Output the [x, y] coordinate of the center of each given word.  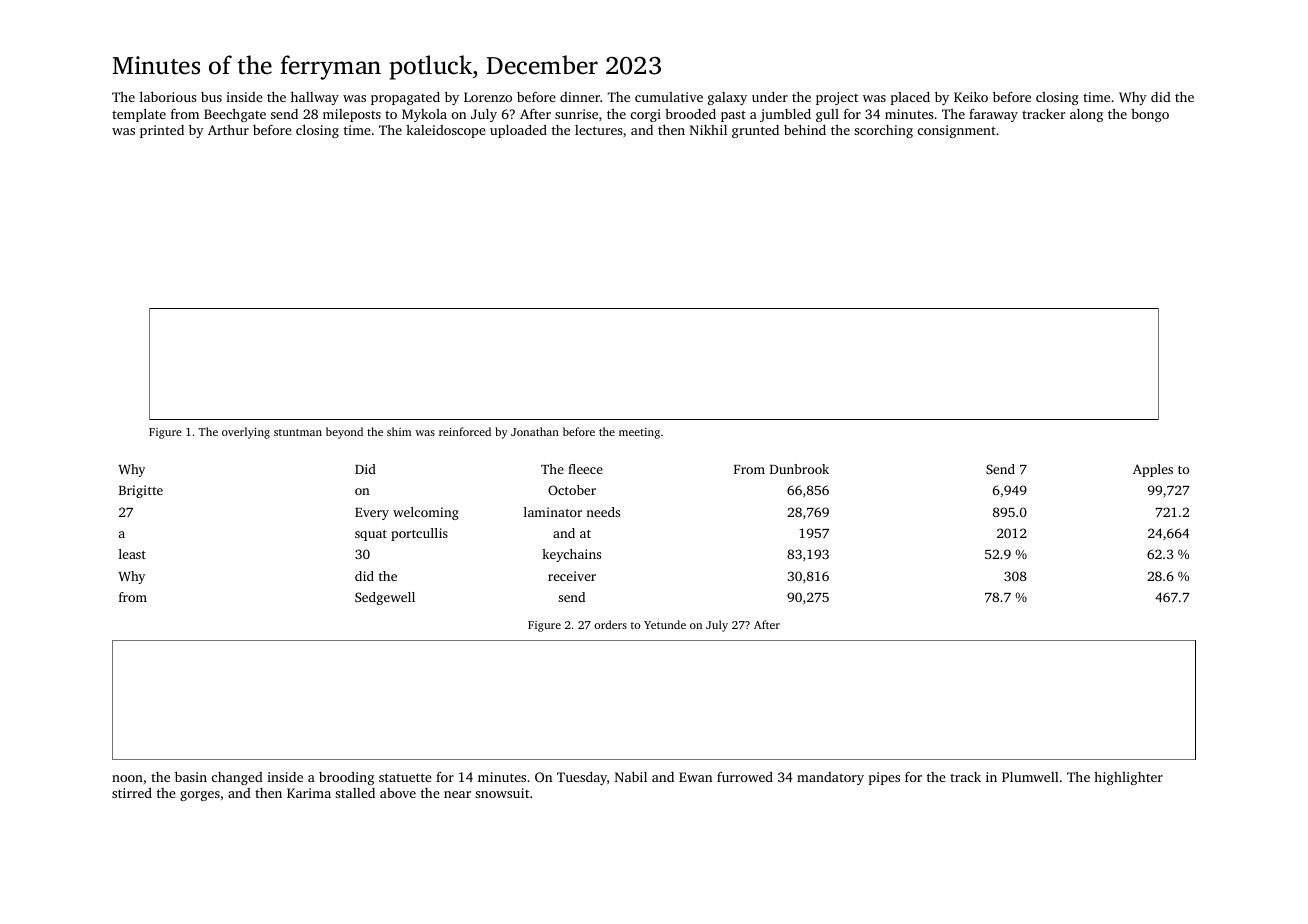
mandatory [830, 778]
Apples [1153, 470]
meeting [639, 433]
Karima [309, 793]
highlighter [1128, 778]
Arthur [228, 130]
